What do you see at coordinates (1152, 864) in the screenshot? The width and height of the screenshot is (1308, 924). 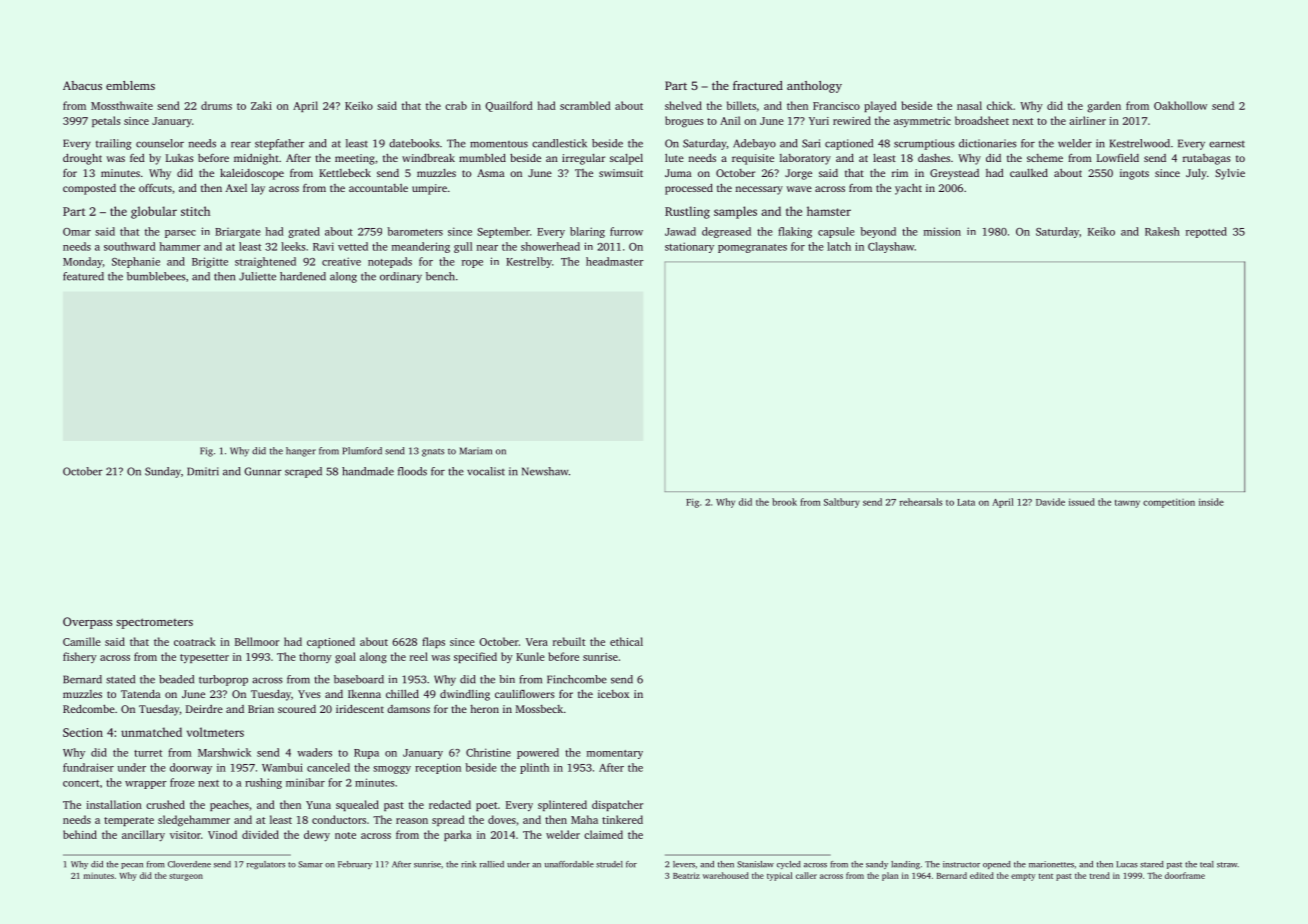 I see `stared` at bounding box center [1152, 864].
